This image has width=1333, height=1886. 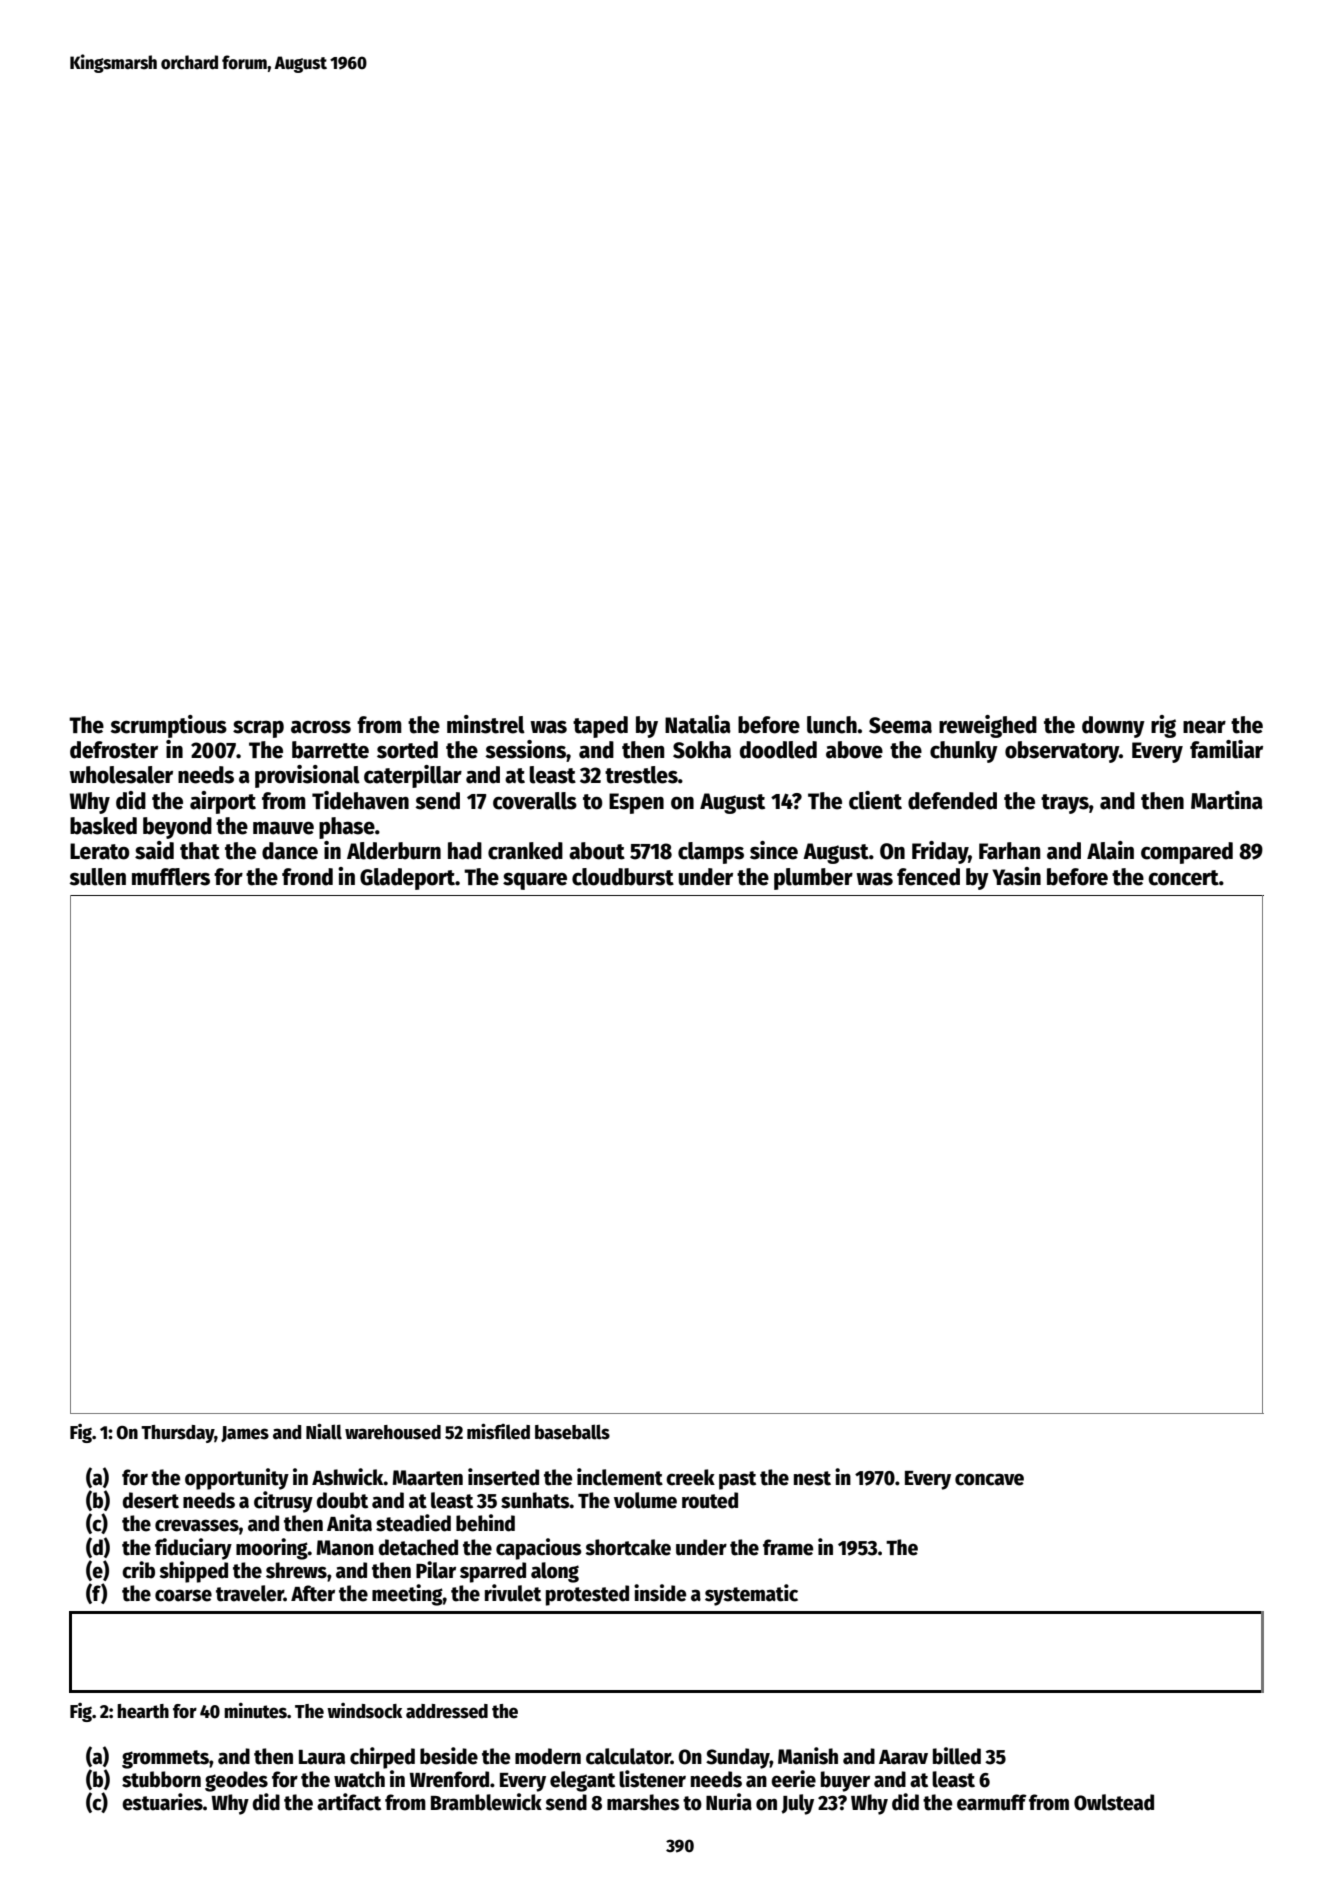 I want to click on artifact, so click(x=349, y=1802).
